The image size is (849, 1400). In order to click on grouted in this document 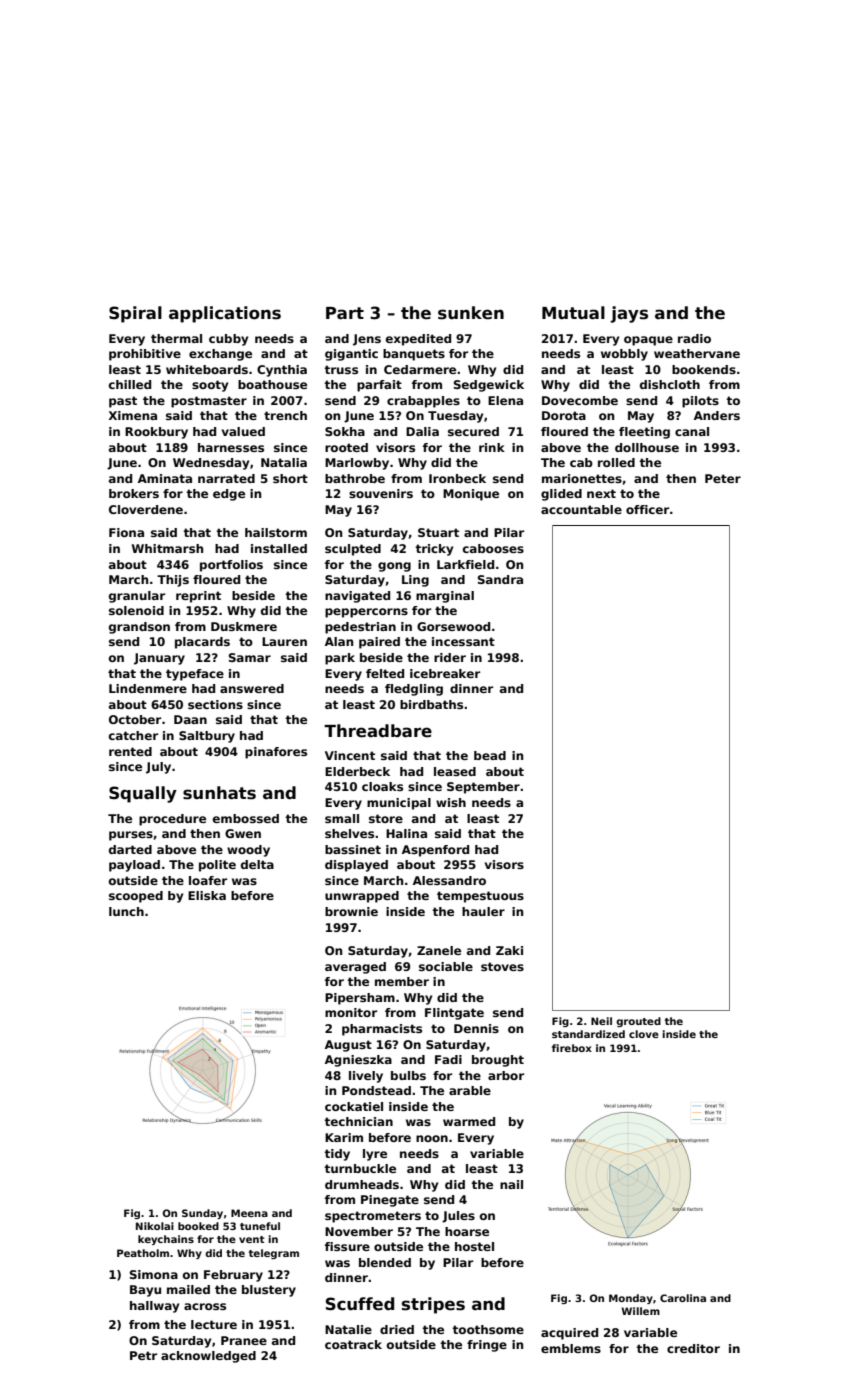, I will do `click(638, 1022)`.
